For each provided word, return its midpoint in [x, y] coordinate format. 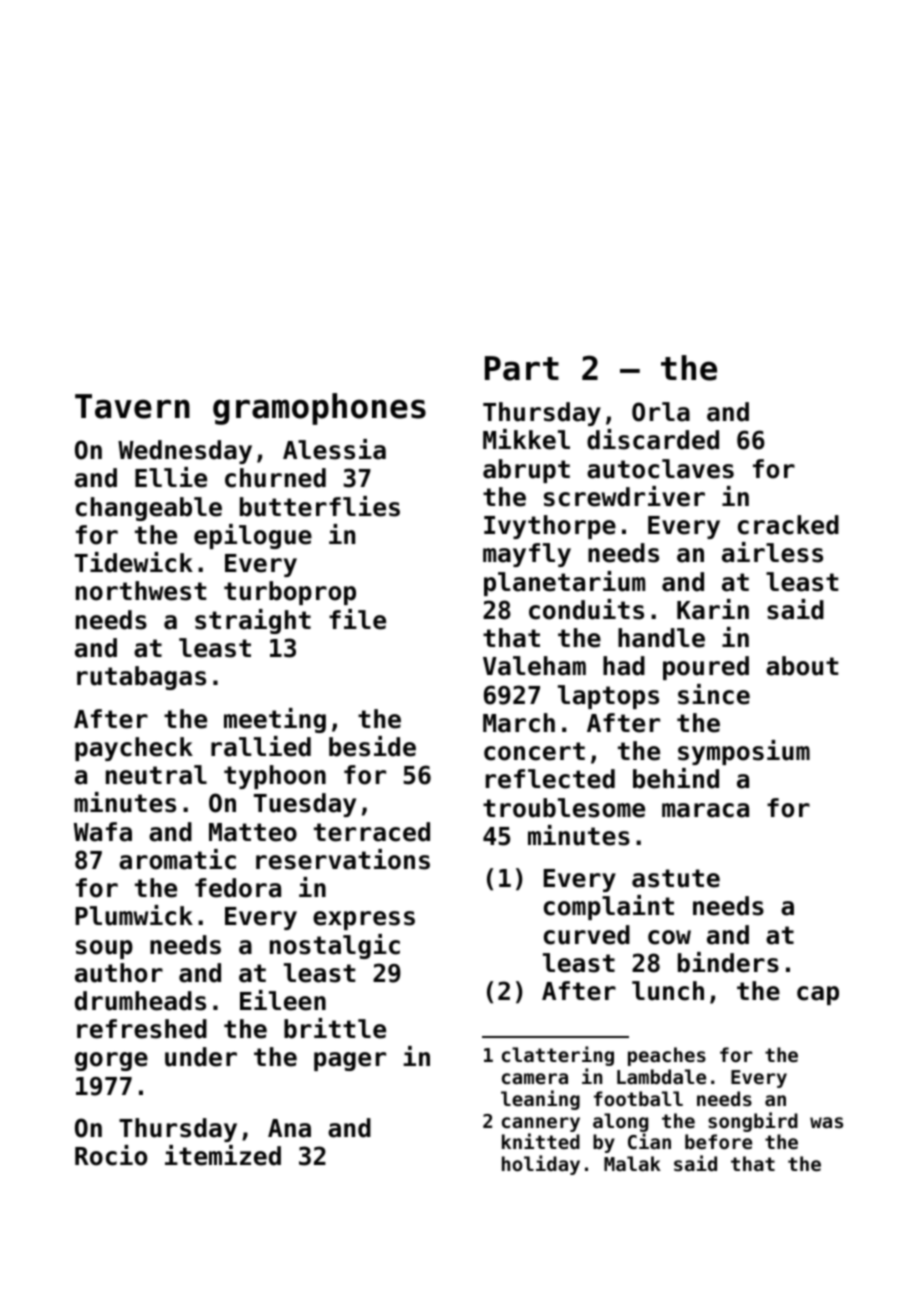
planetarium [564, 583]
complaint [609, 907]
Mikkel [526, 439]
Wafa [103, 832]
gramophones [319, 409]
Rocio [111, 1155]
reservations [343, 859]
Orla [661, 412]
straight [253, 621]
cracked [788, 525]
